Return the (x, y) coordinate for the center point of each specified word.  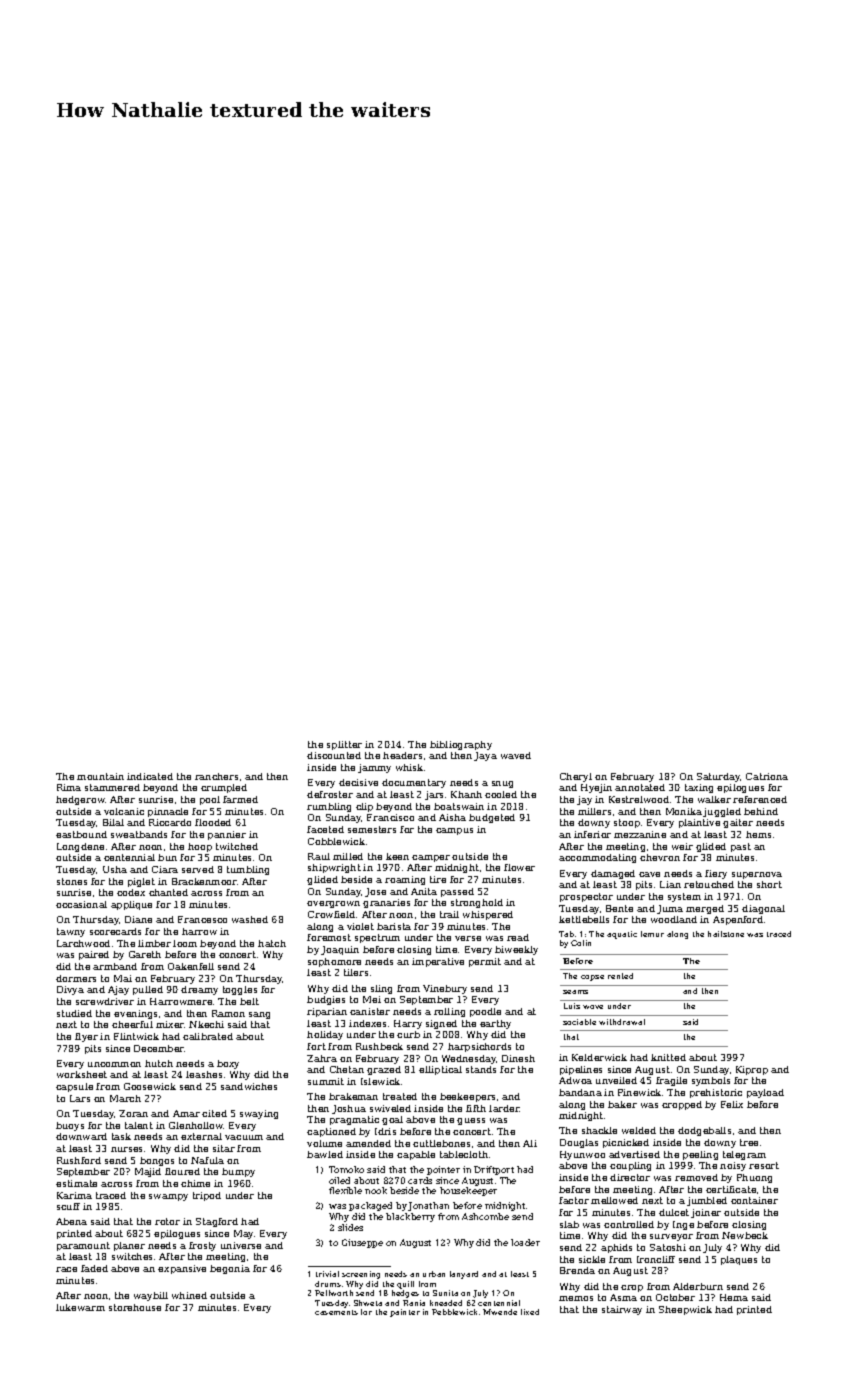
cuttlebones (441, 1143)
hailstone (726, 934)
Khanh (466, 794)
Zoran (133, 1113)
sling (381, 989)
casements (336, 1312)
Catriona (767, 776)
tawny (71, 932)
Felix (732, 1104)
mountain (100, 776)
